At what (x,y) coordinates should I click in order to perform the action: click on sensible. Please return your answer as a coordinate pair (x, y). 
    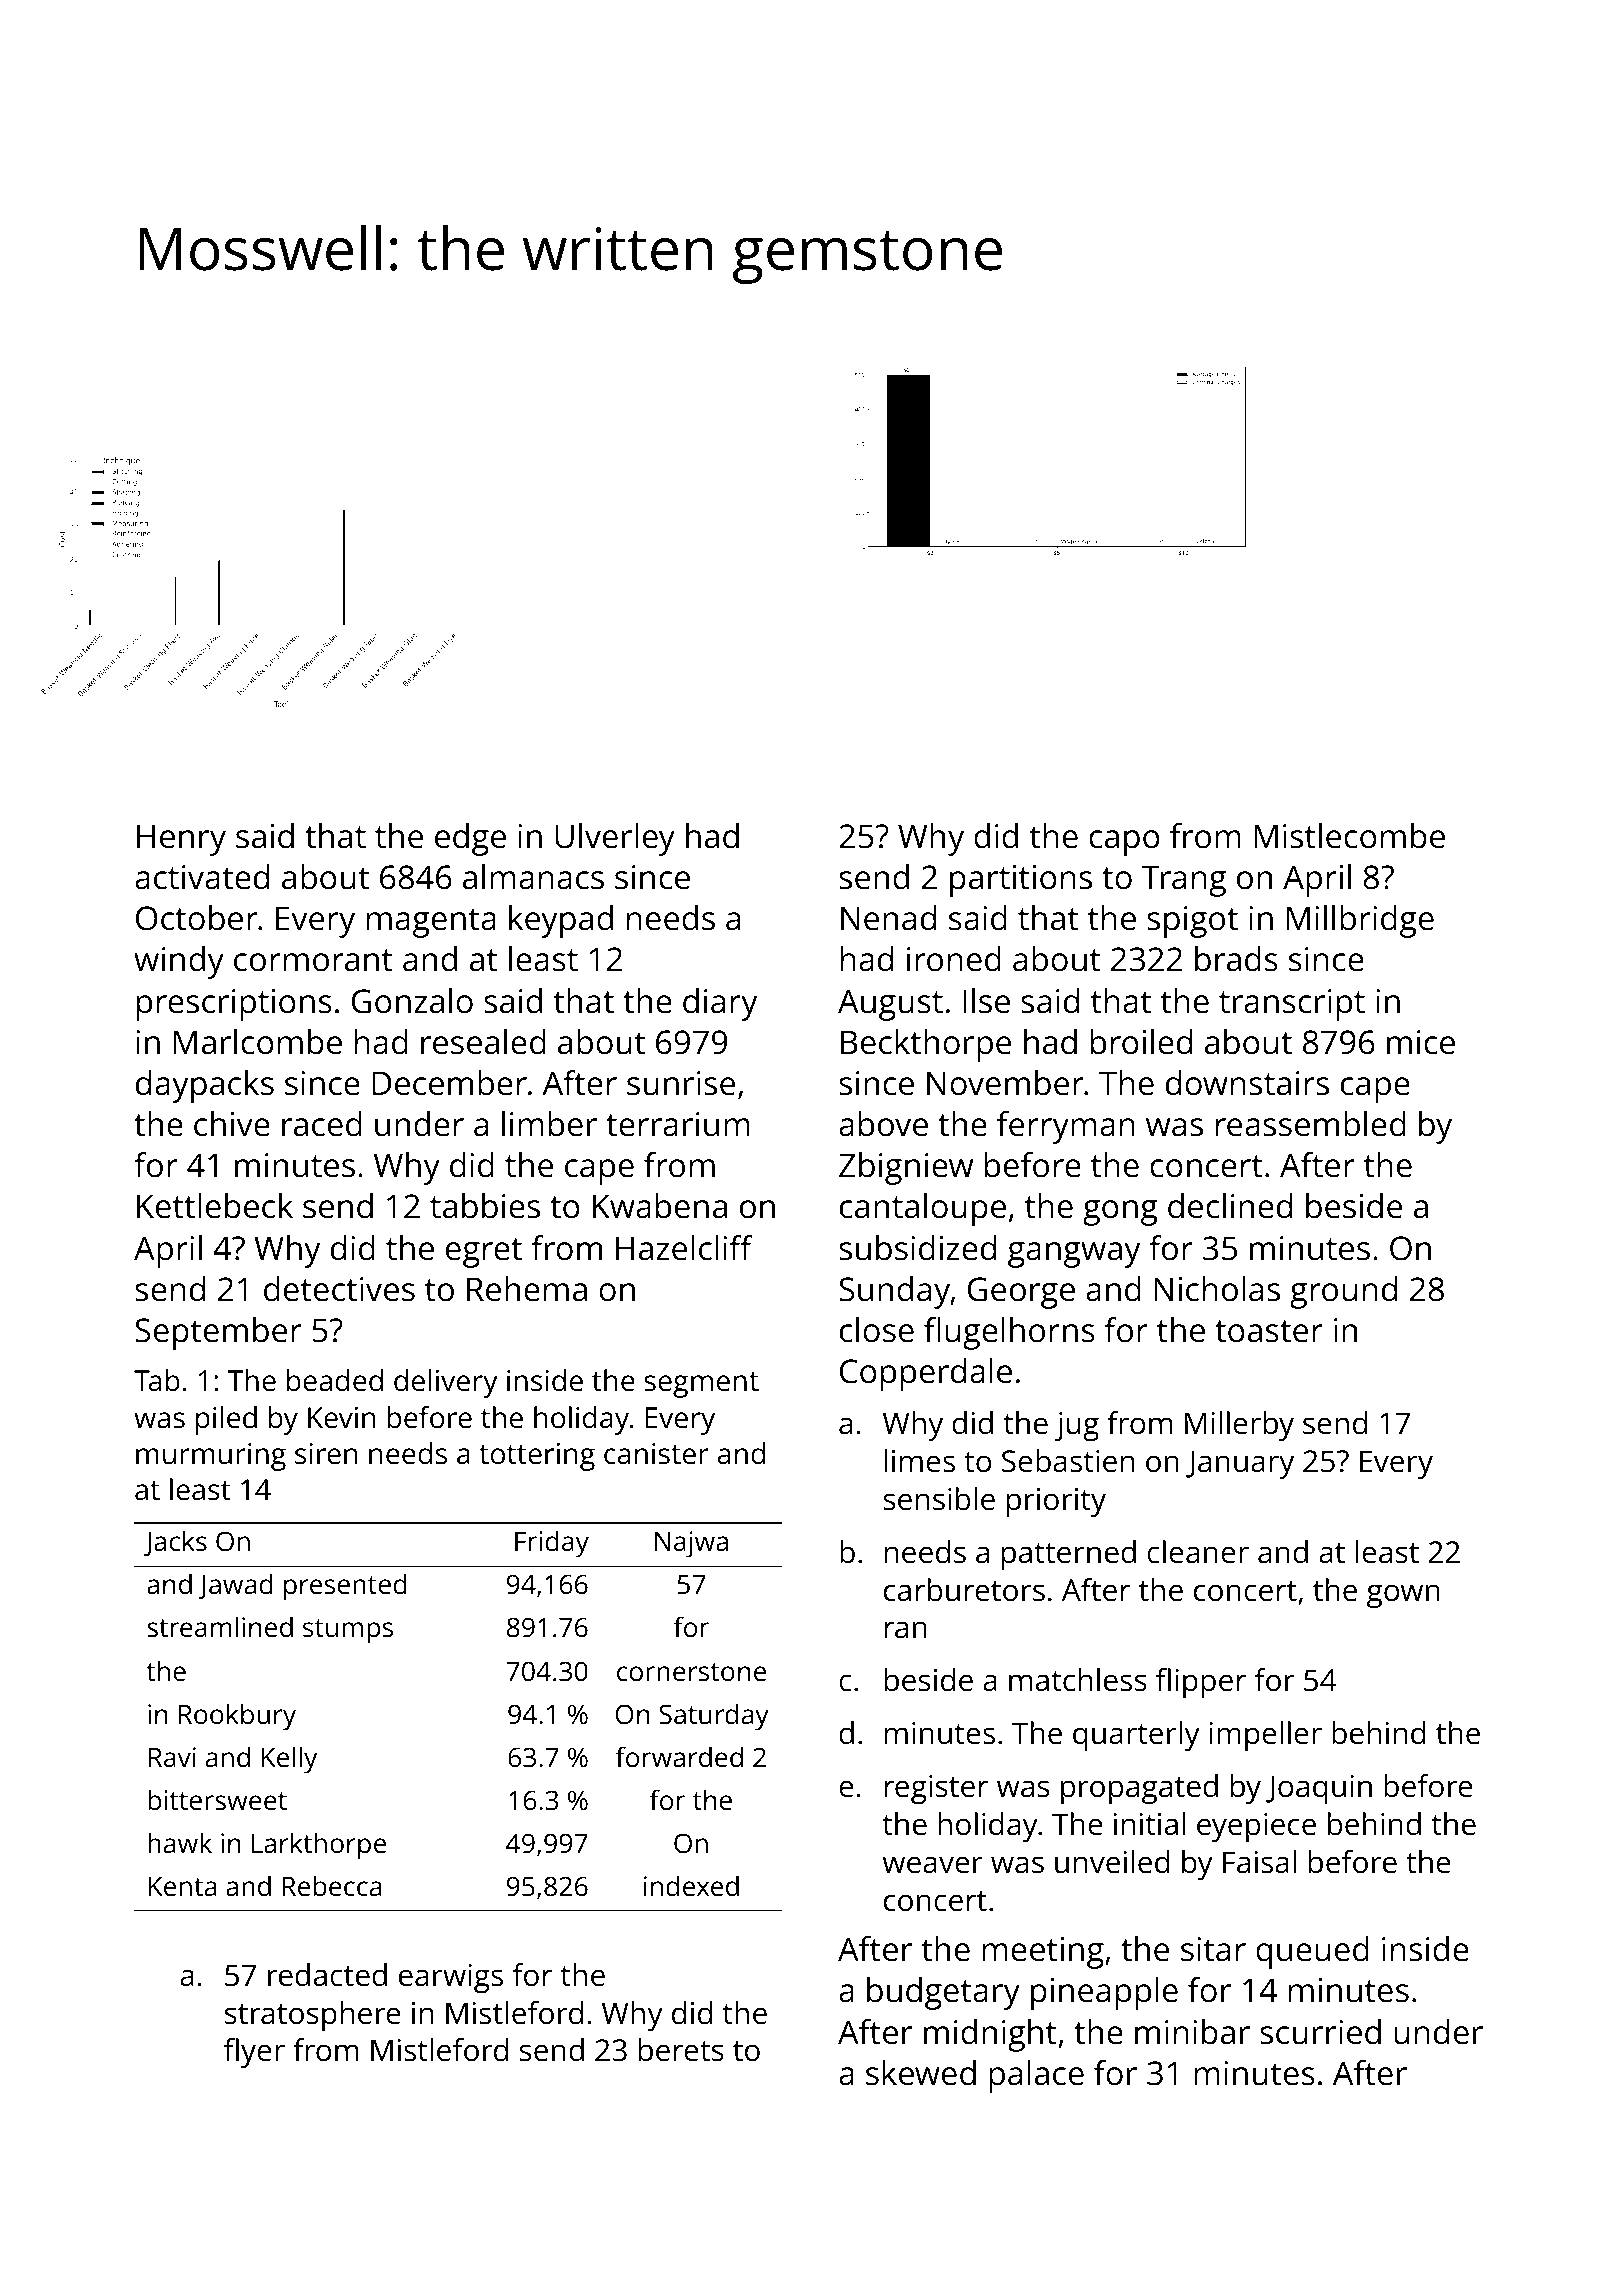
    Looking at the image, I should click on (939, 1499).
